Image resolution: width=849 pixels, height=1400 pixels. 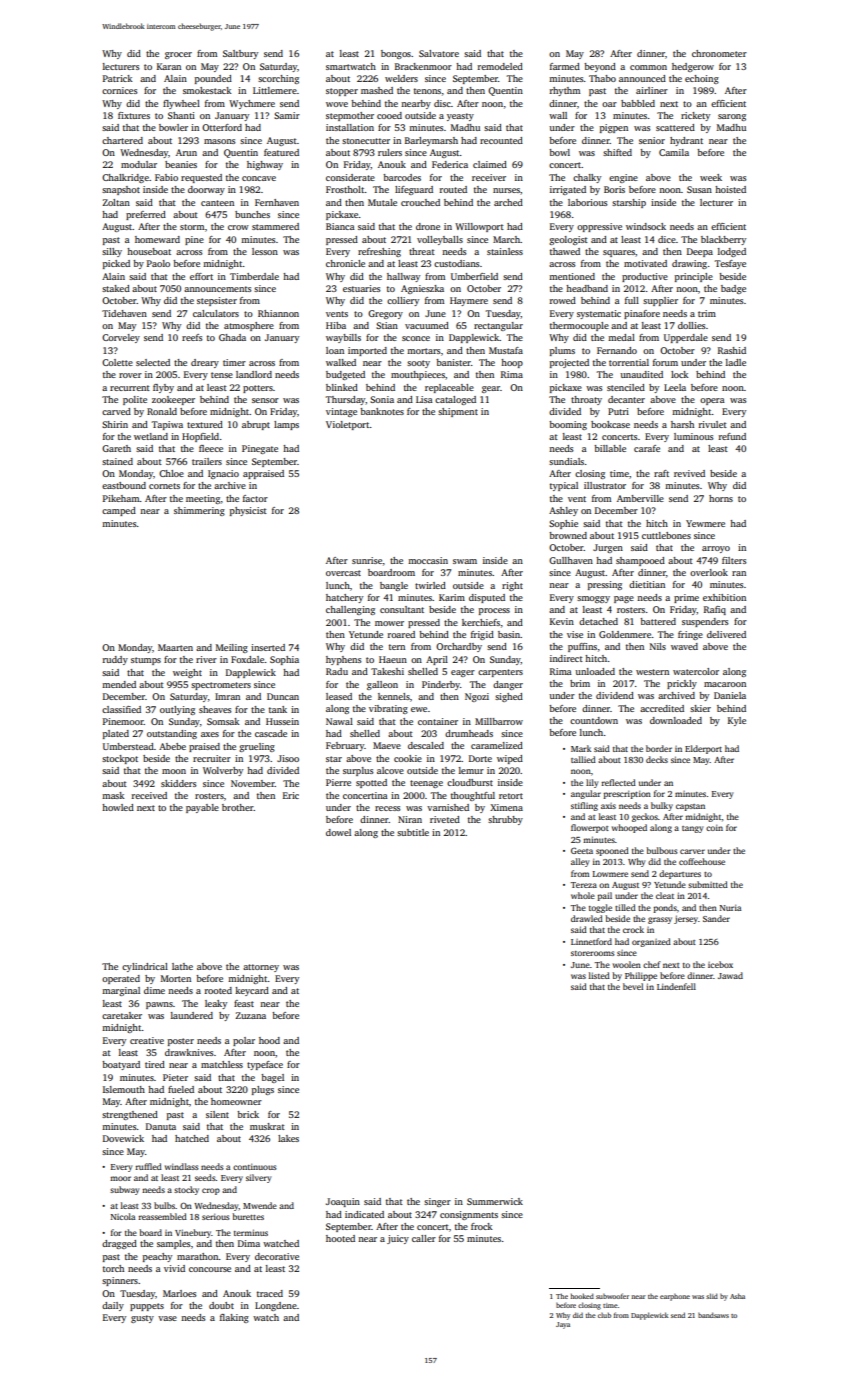 What do you see at coordinates (676, 986) in the screenshot?
I see `Lindenfell` at bounding box center [676, 986].
